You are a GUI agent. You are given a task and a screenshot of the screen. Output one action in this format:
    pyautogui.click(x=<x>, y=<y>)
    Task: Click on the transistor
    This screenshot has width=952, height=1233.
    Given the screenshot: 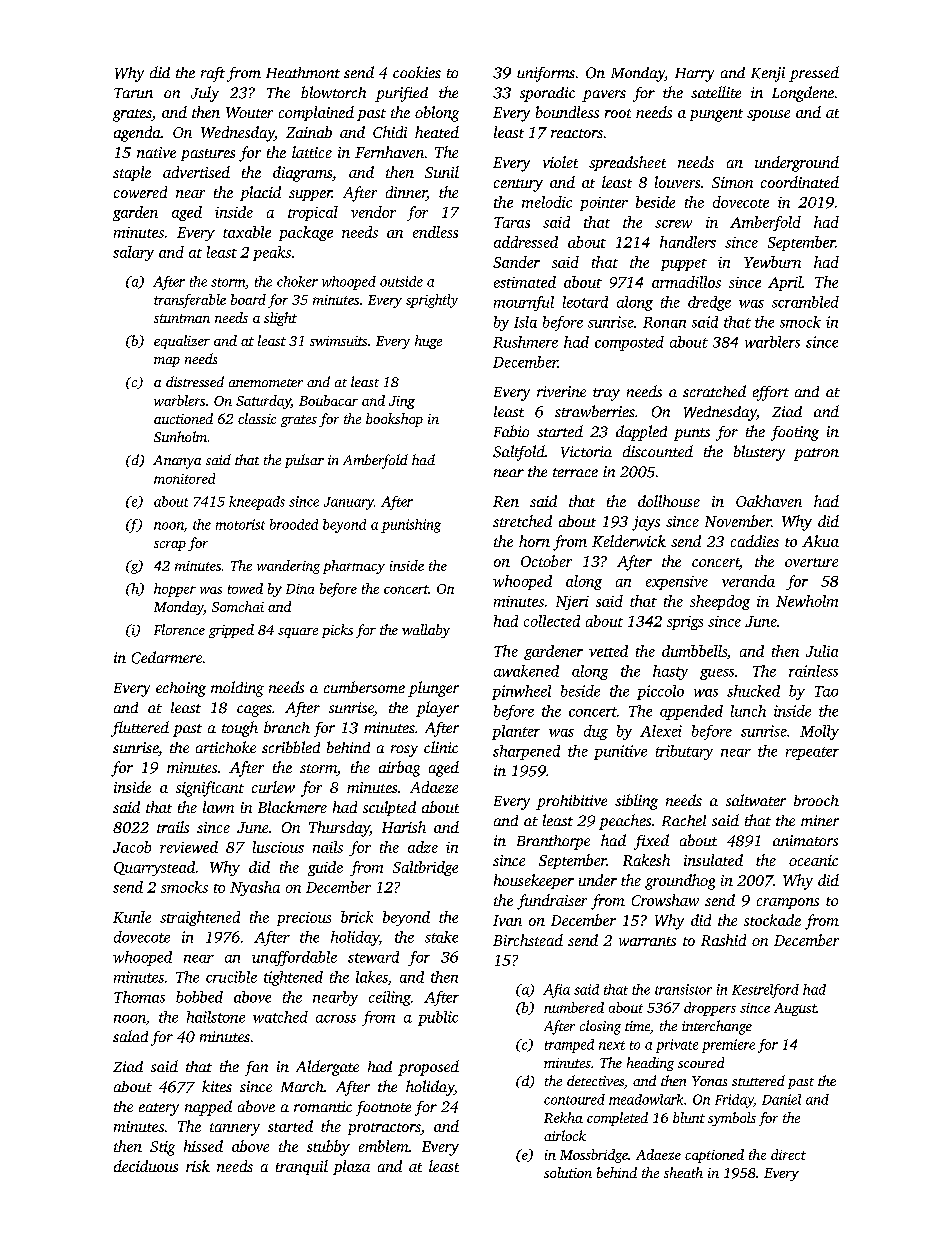 What is the action you would take?
    pyautogui.click(x=683, y=989)
